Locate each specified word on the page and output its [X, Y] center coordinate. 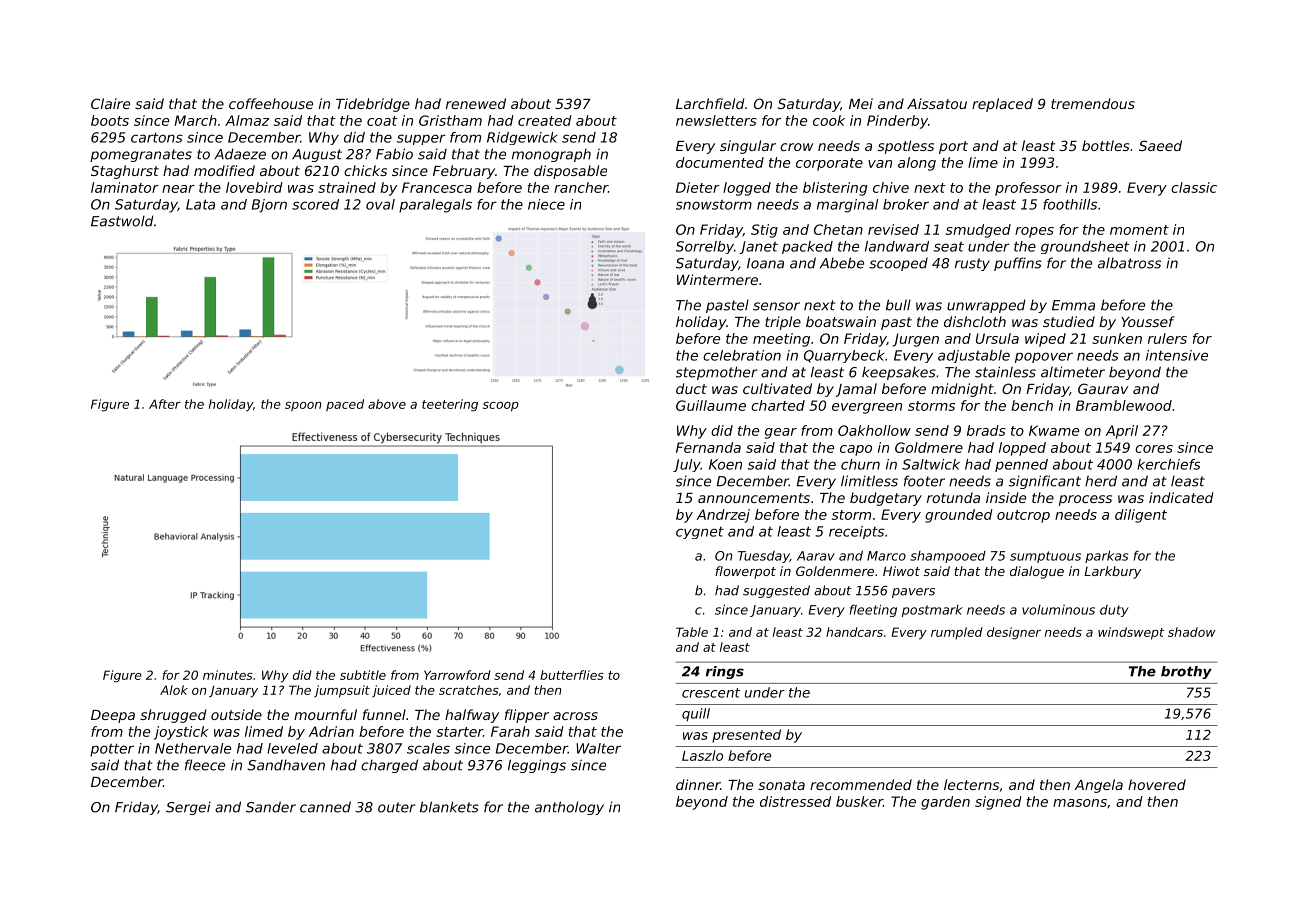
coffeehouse [271, 103]
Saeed [1160, 145]
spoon [303, 407]
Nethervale [193, 748]
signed [998, 803]
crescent [711, 693]
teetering [450, 405]
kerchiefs [1168, 464]
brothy [1186, 672]
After [165, 404]
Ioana [765, 263]
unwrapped [986, 306]
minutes [228, 675]
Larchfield [710, 103]
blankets [449, 807]
